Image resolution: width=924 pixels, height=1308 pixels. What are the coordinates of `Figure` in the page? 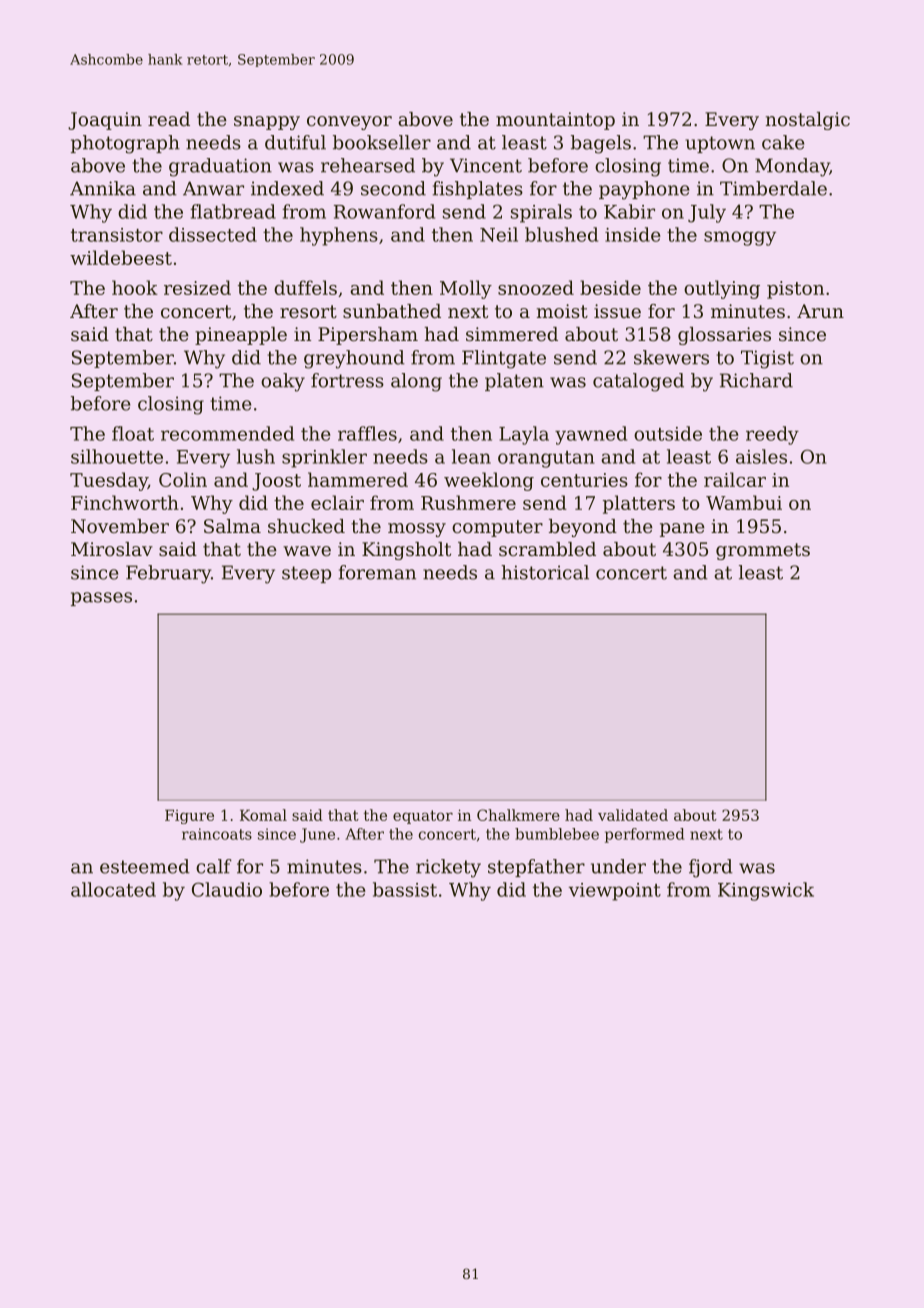 It's located at (189, 817).
